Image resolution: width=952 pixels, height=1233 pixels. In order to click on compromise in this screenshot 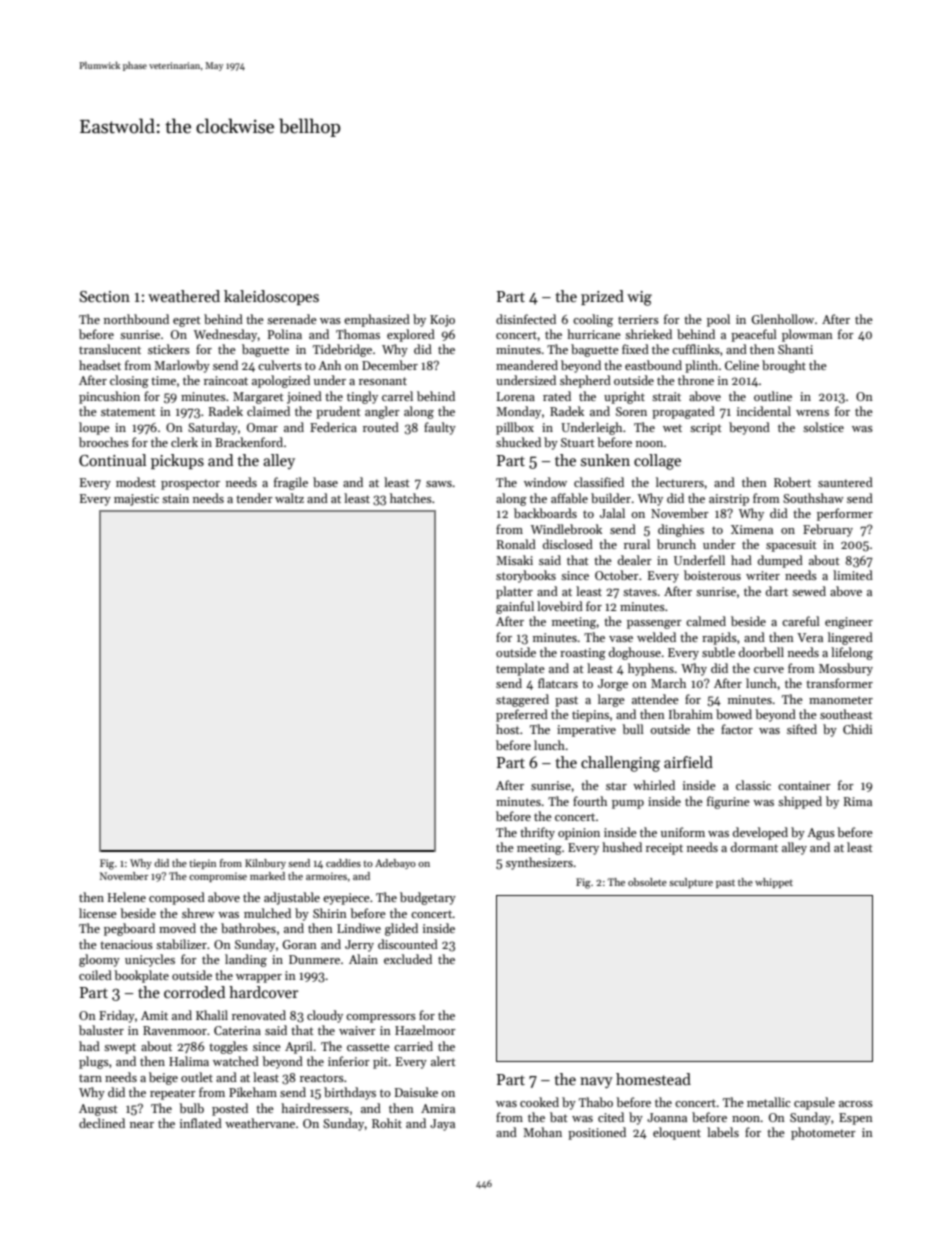, I will do `click(218, 877)`.
